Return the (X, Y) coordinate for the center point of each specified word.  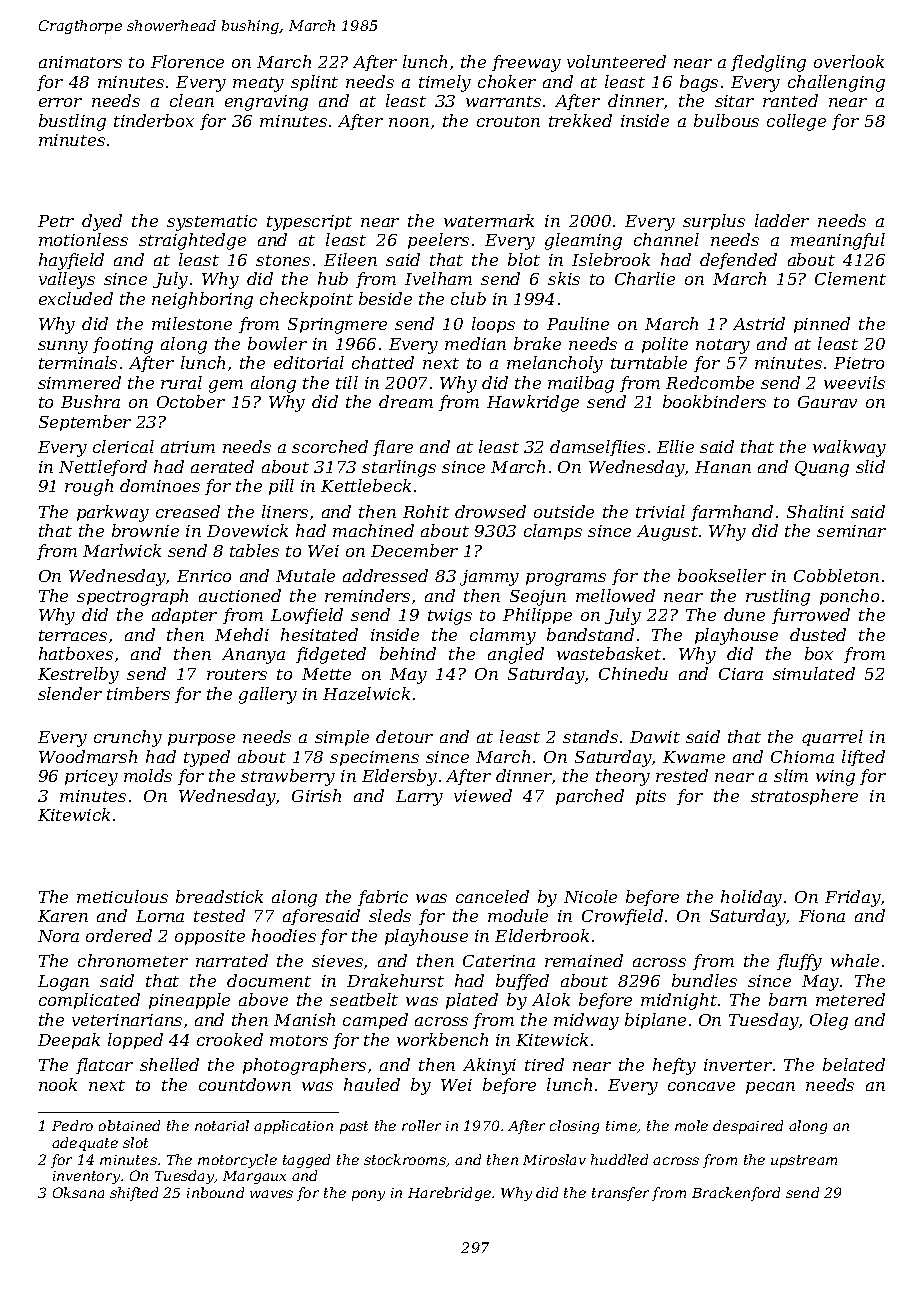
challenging (836, 83)
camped (375, 1021)
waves (271, 1194)
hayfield (71, 261)
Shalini (815, 511)
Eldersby (399, 777)
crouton (508, 121)
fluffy (799, 962)
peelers (438, 241)
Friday (853, 898)
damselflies (597, 448)
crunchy (128, 738)
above (263, 999)
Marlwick (122, 550)
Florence (187, 61)
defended (738, 261)
